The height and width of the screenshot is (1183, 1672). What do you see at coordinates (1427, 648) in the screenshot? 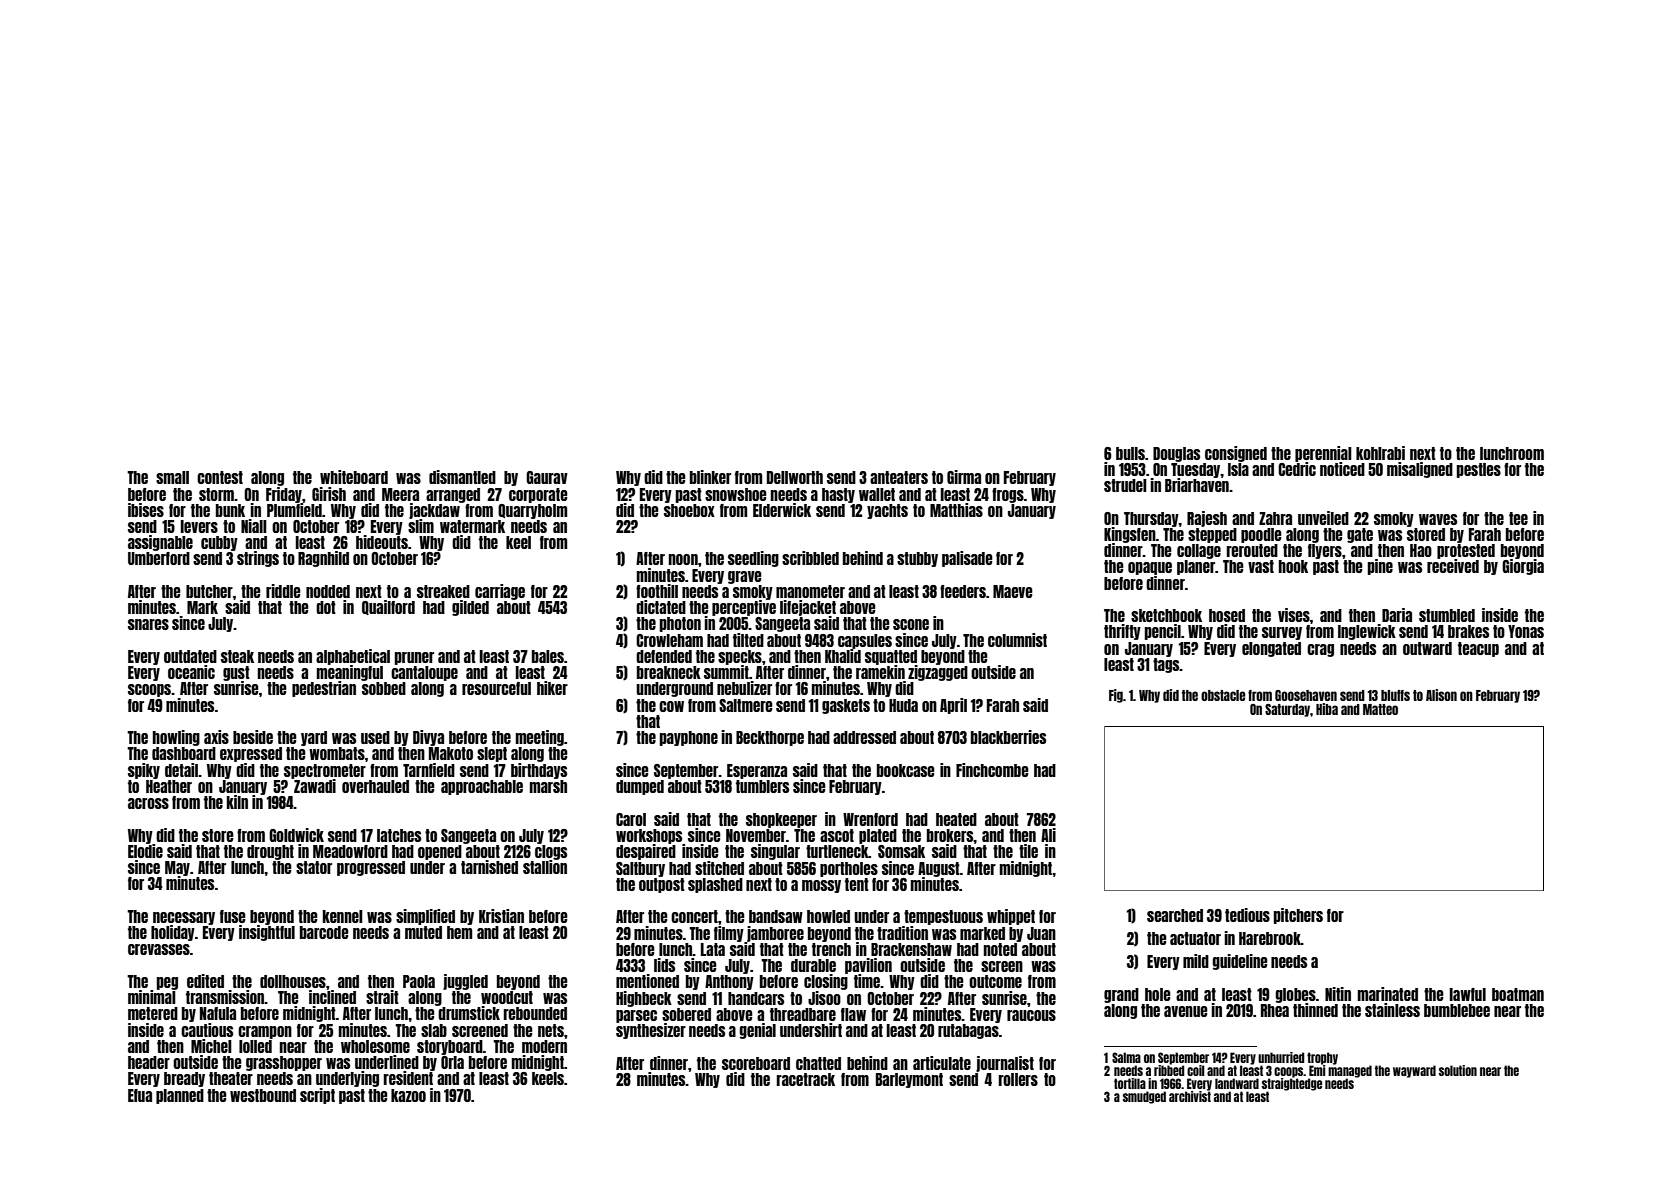
I see `outward` at bounding box center [1427, 648].
